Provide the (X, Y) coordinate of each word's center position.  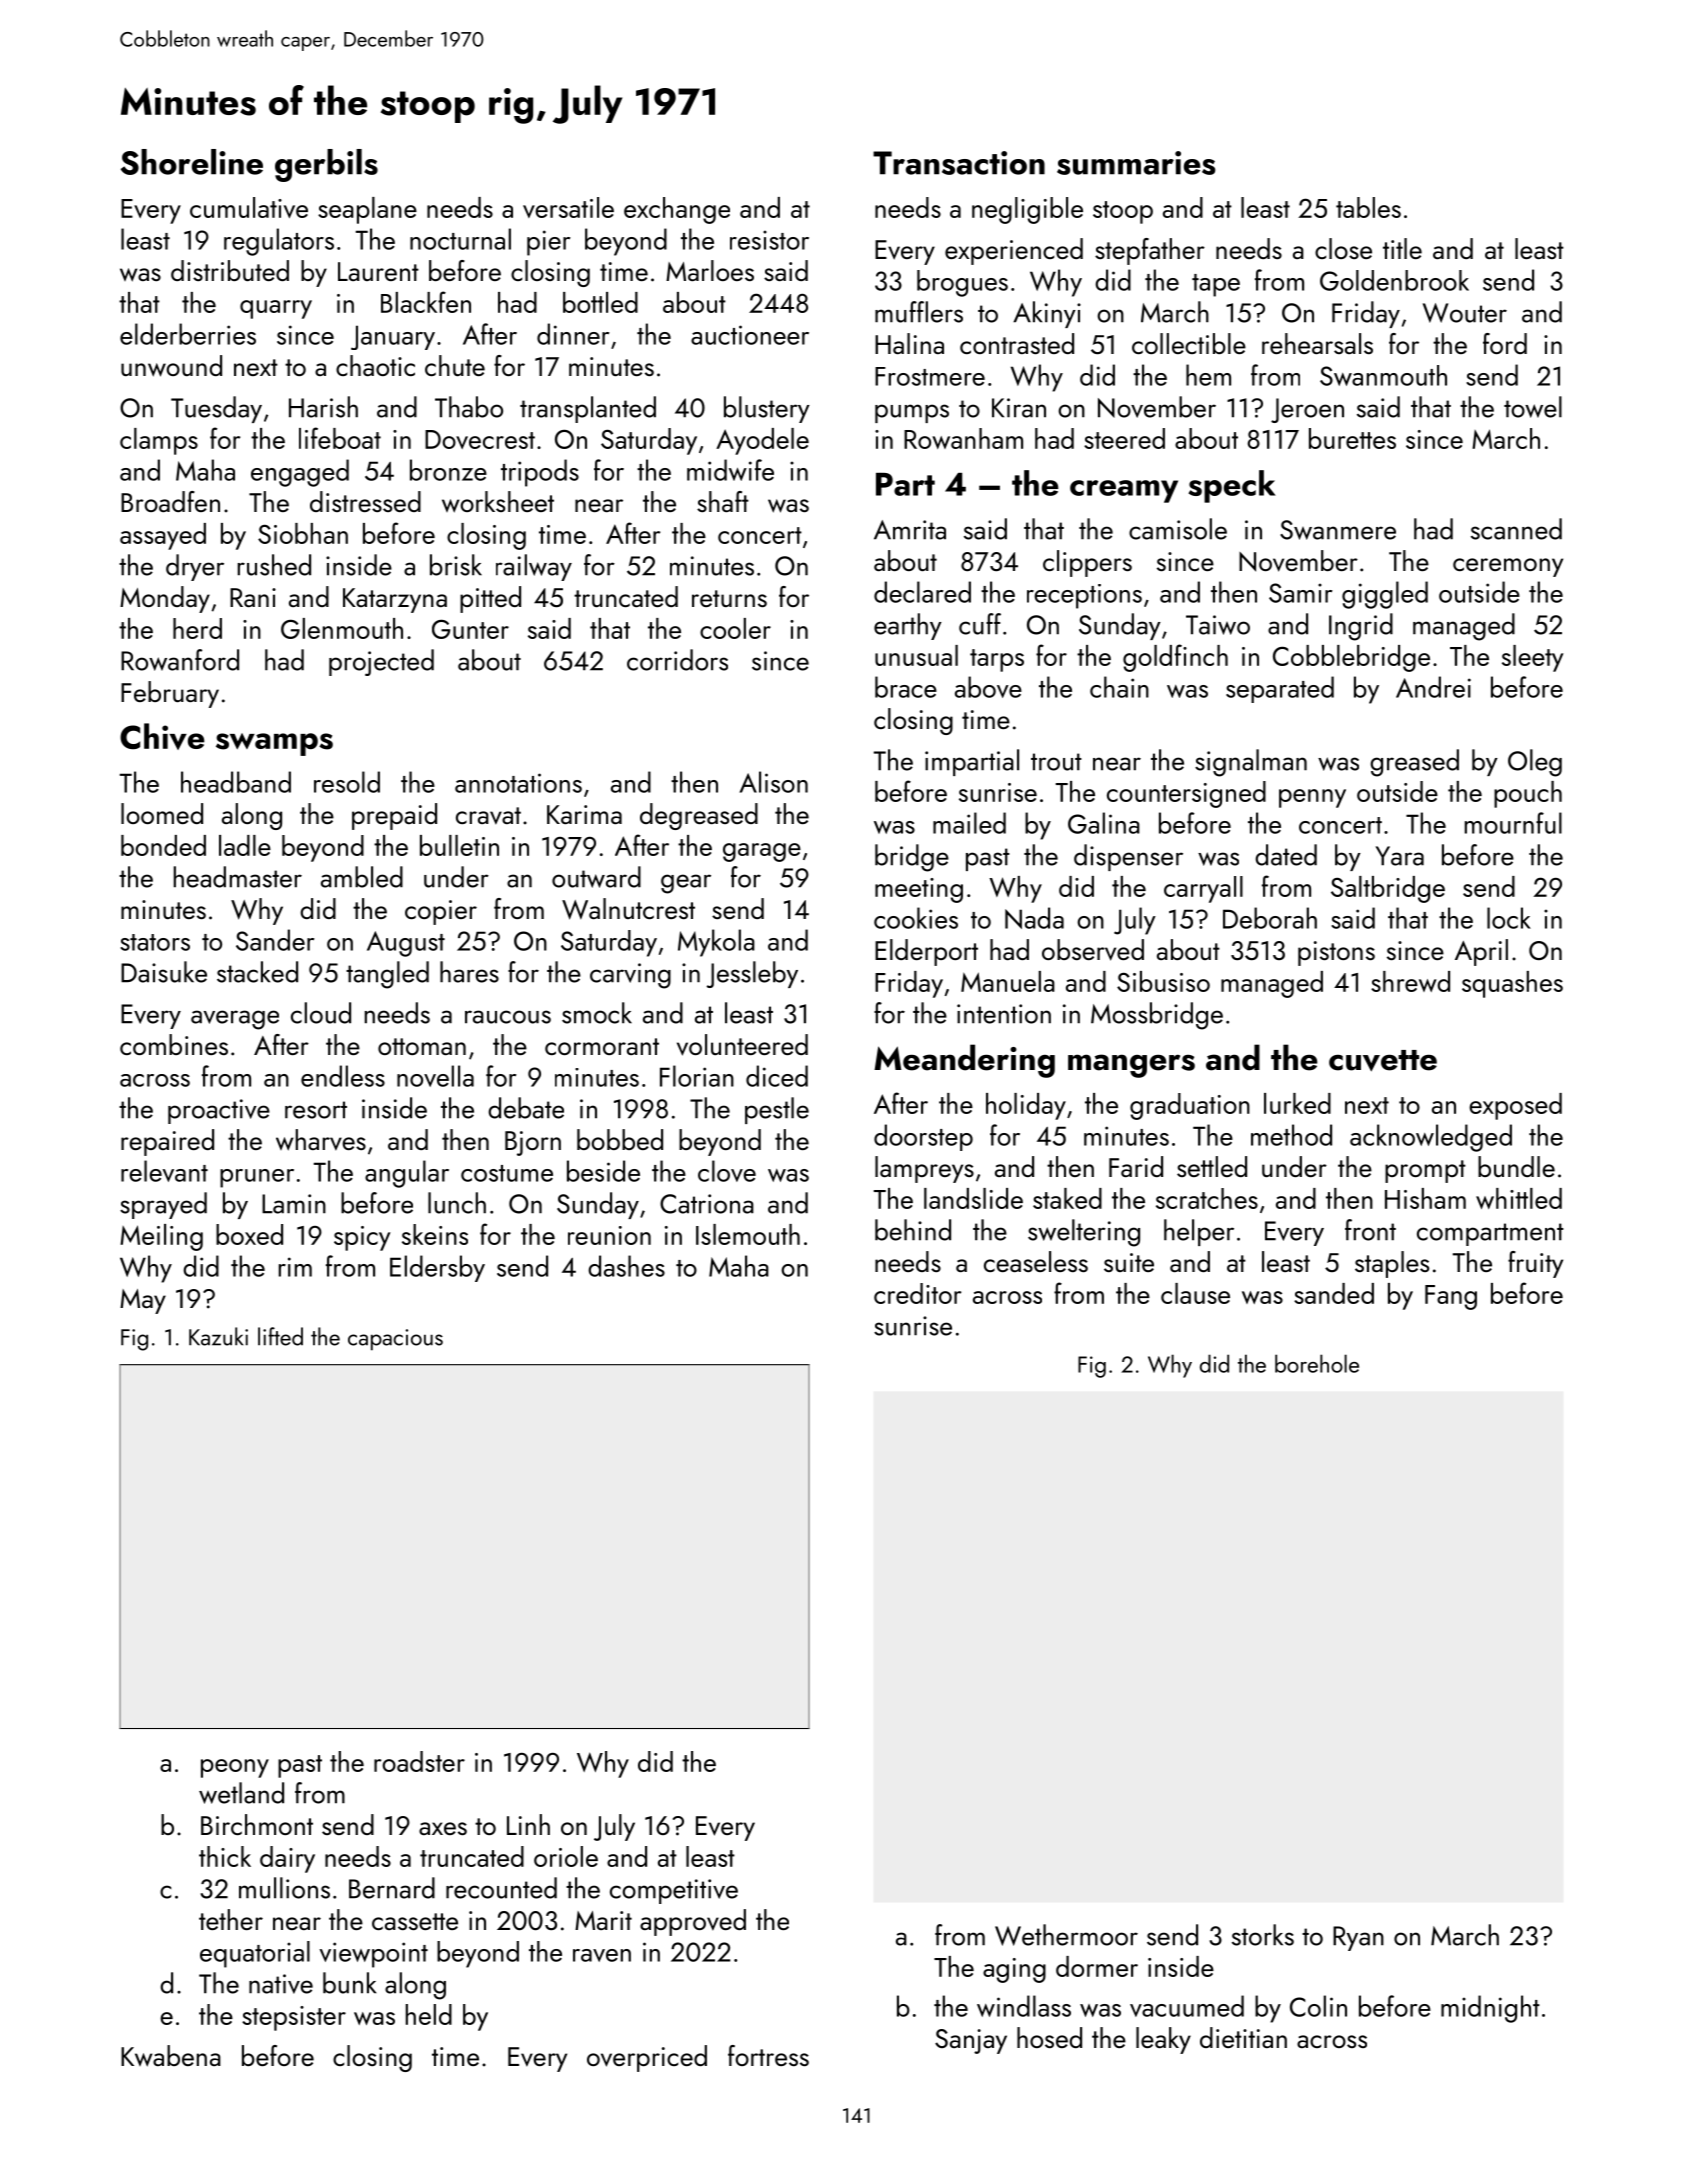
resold (347, 782)
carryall (1203, 889)
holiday (1026, 1106)
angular (407, 1174)
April (1481, 952)
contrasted (1017, 343)
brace (906, 687)
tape (1216, 285)
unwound (171, 366)
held (429, 2014)
